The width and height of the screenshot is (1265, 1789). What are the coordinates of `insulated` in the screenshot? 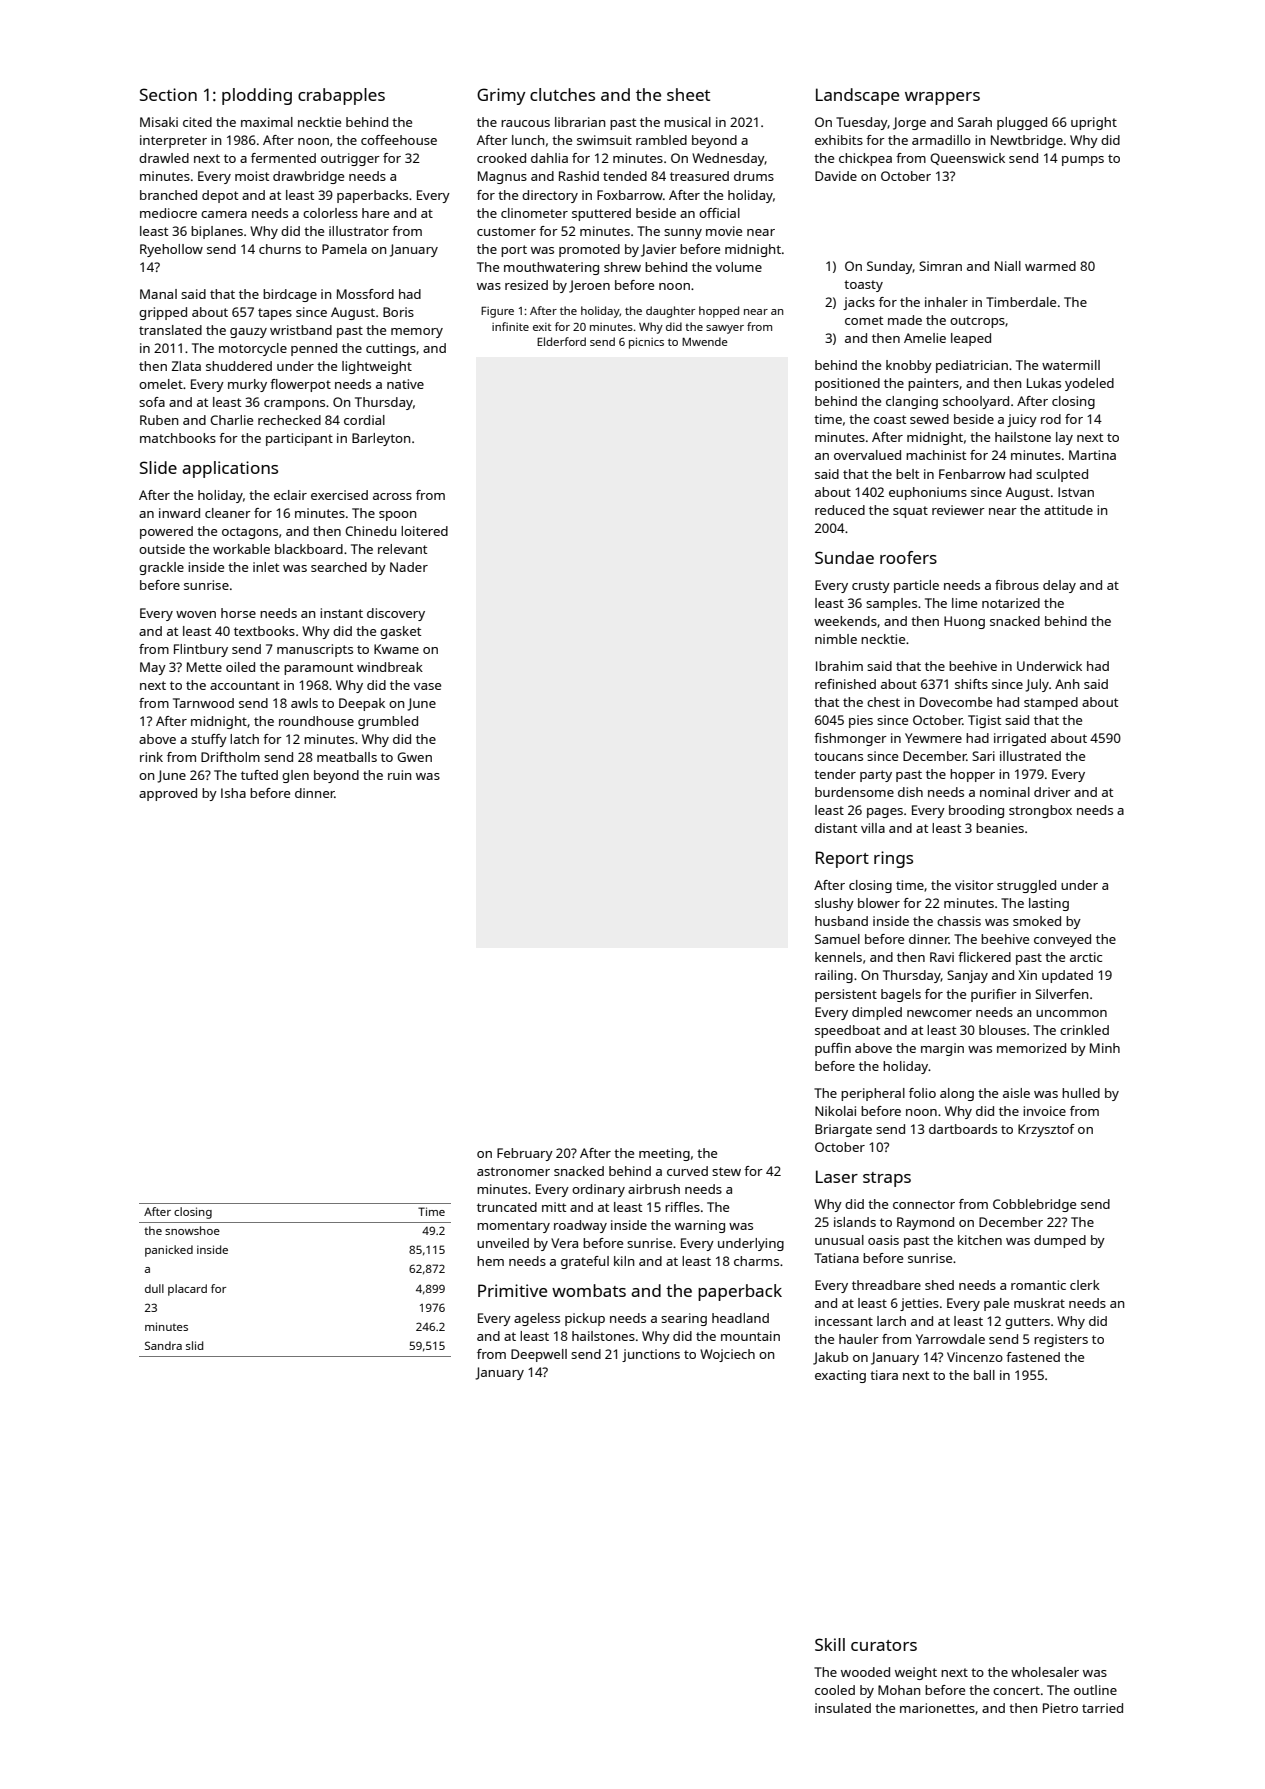 It's located at (843, 1708).
